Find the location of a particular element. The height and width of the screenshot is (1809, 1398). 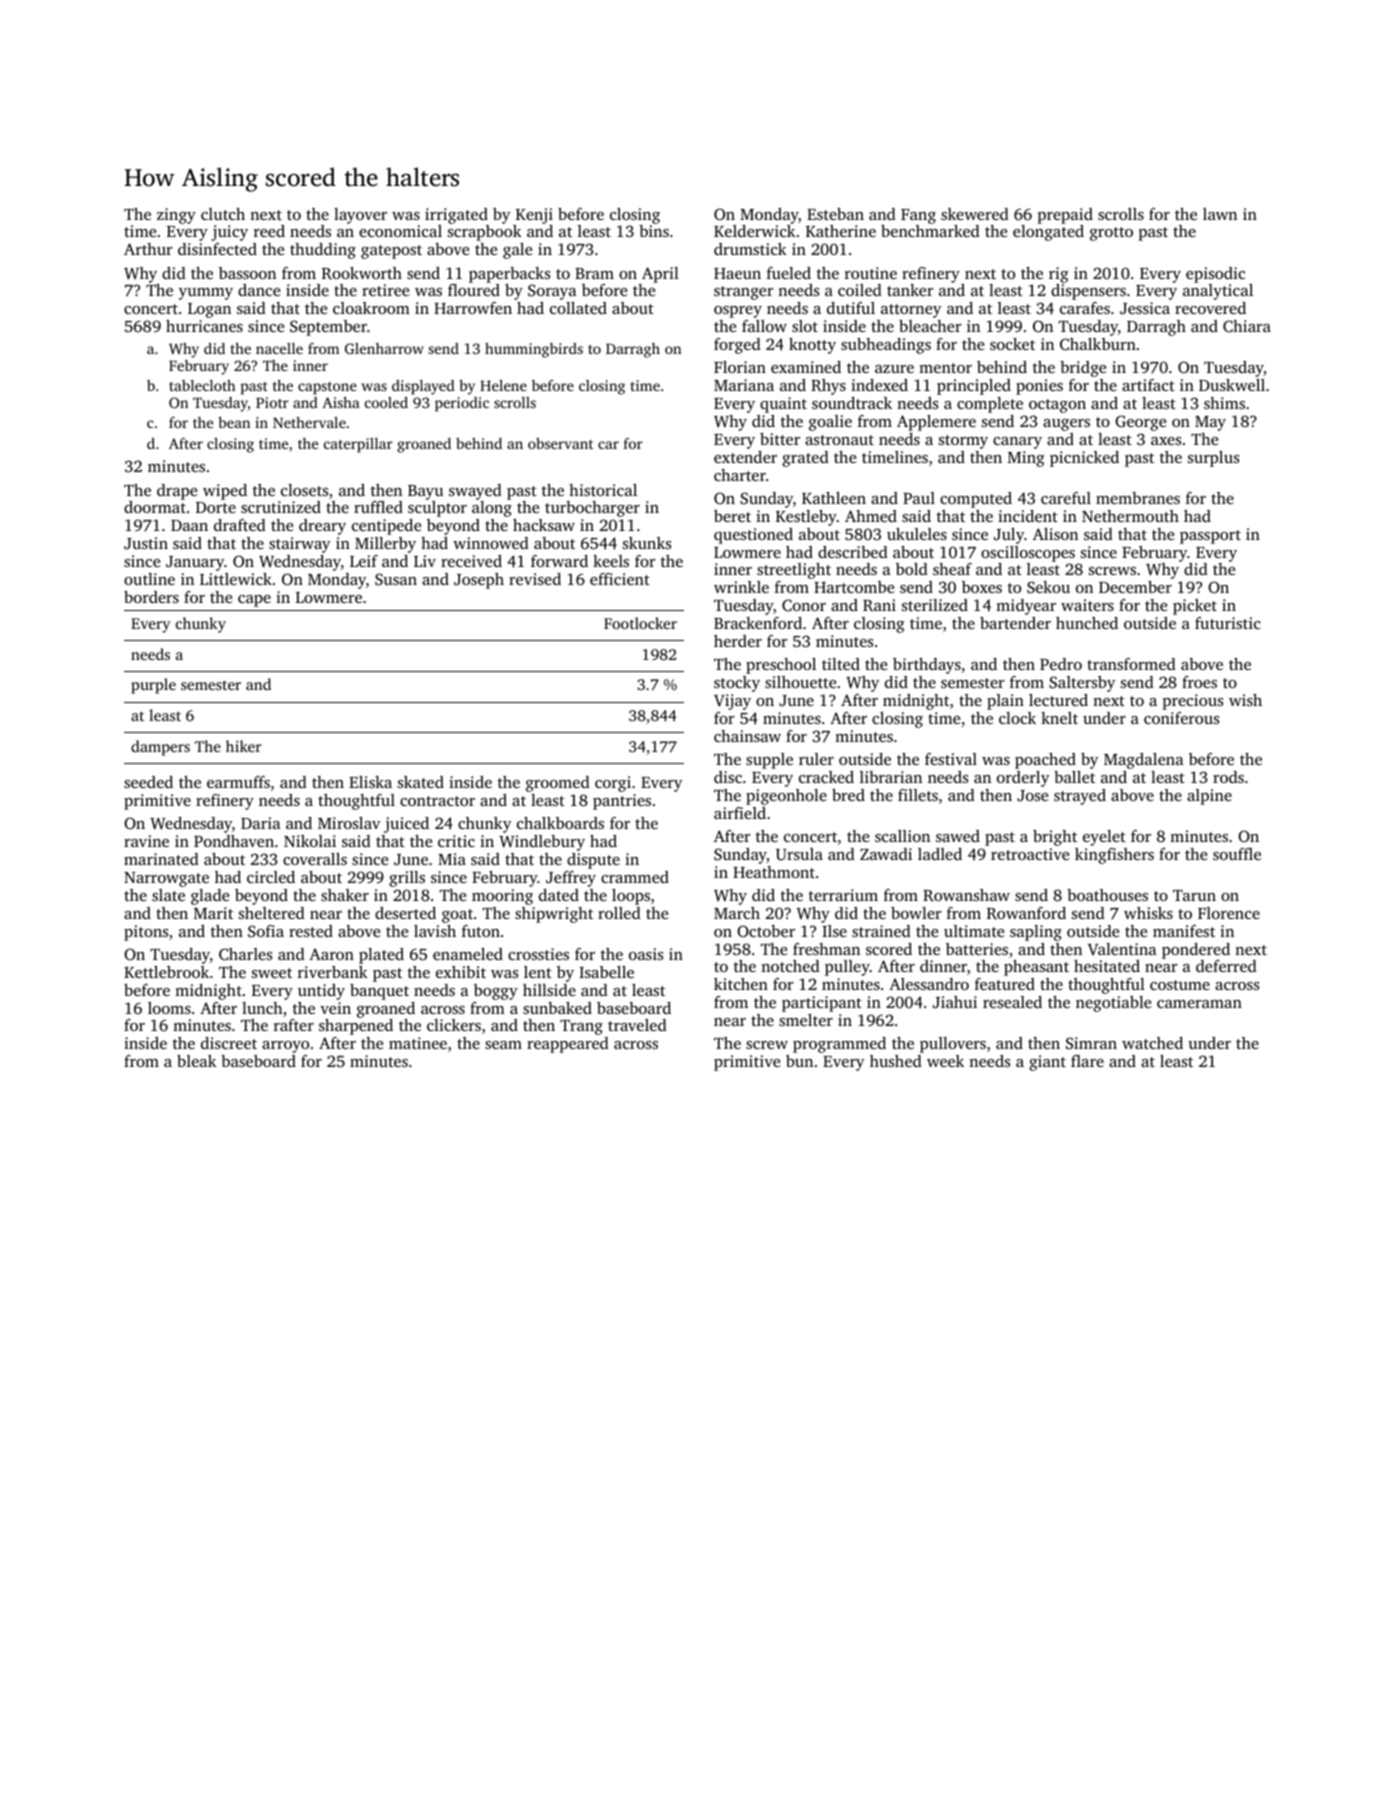

clutch is located at coordinates (223, 214).
